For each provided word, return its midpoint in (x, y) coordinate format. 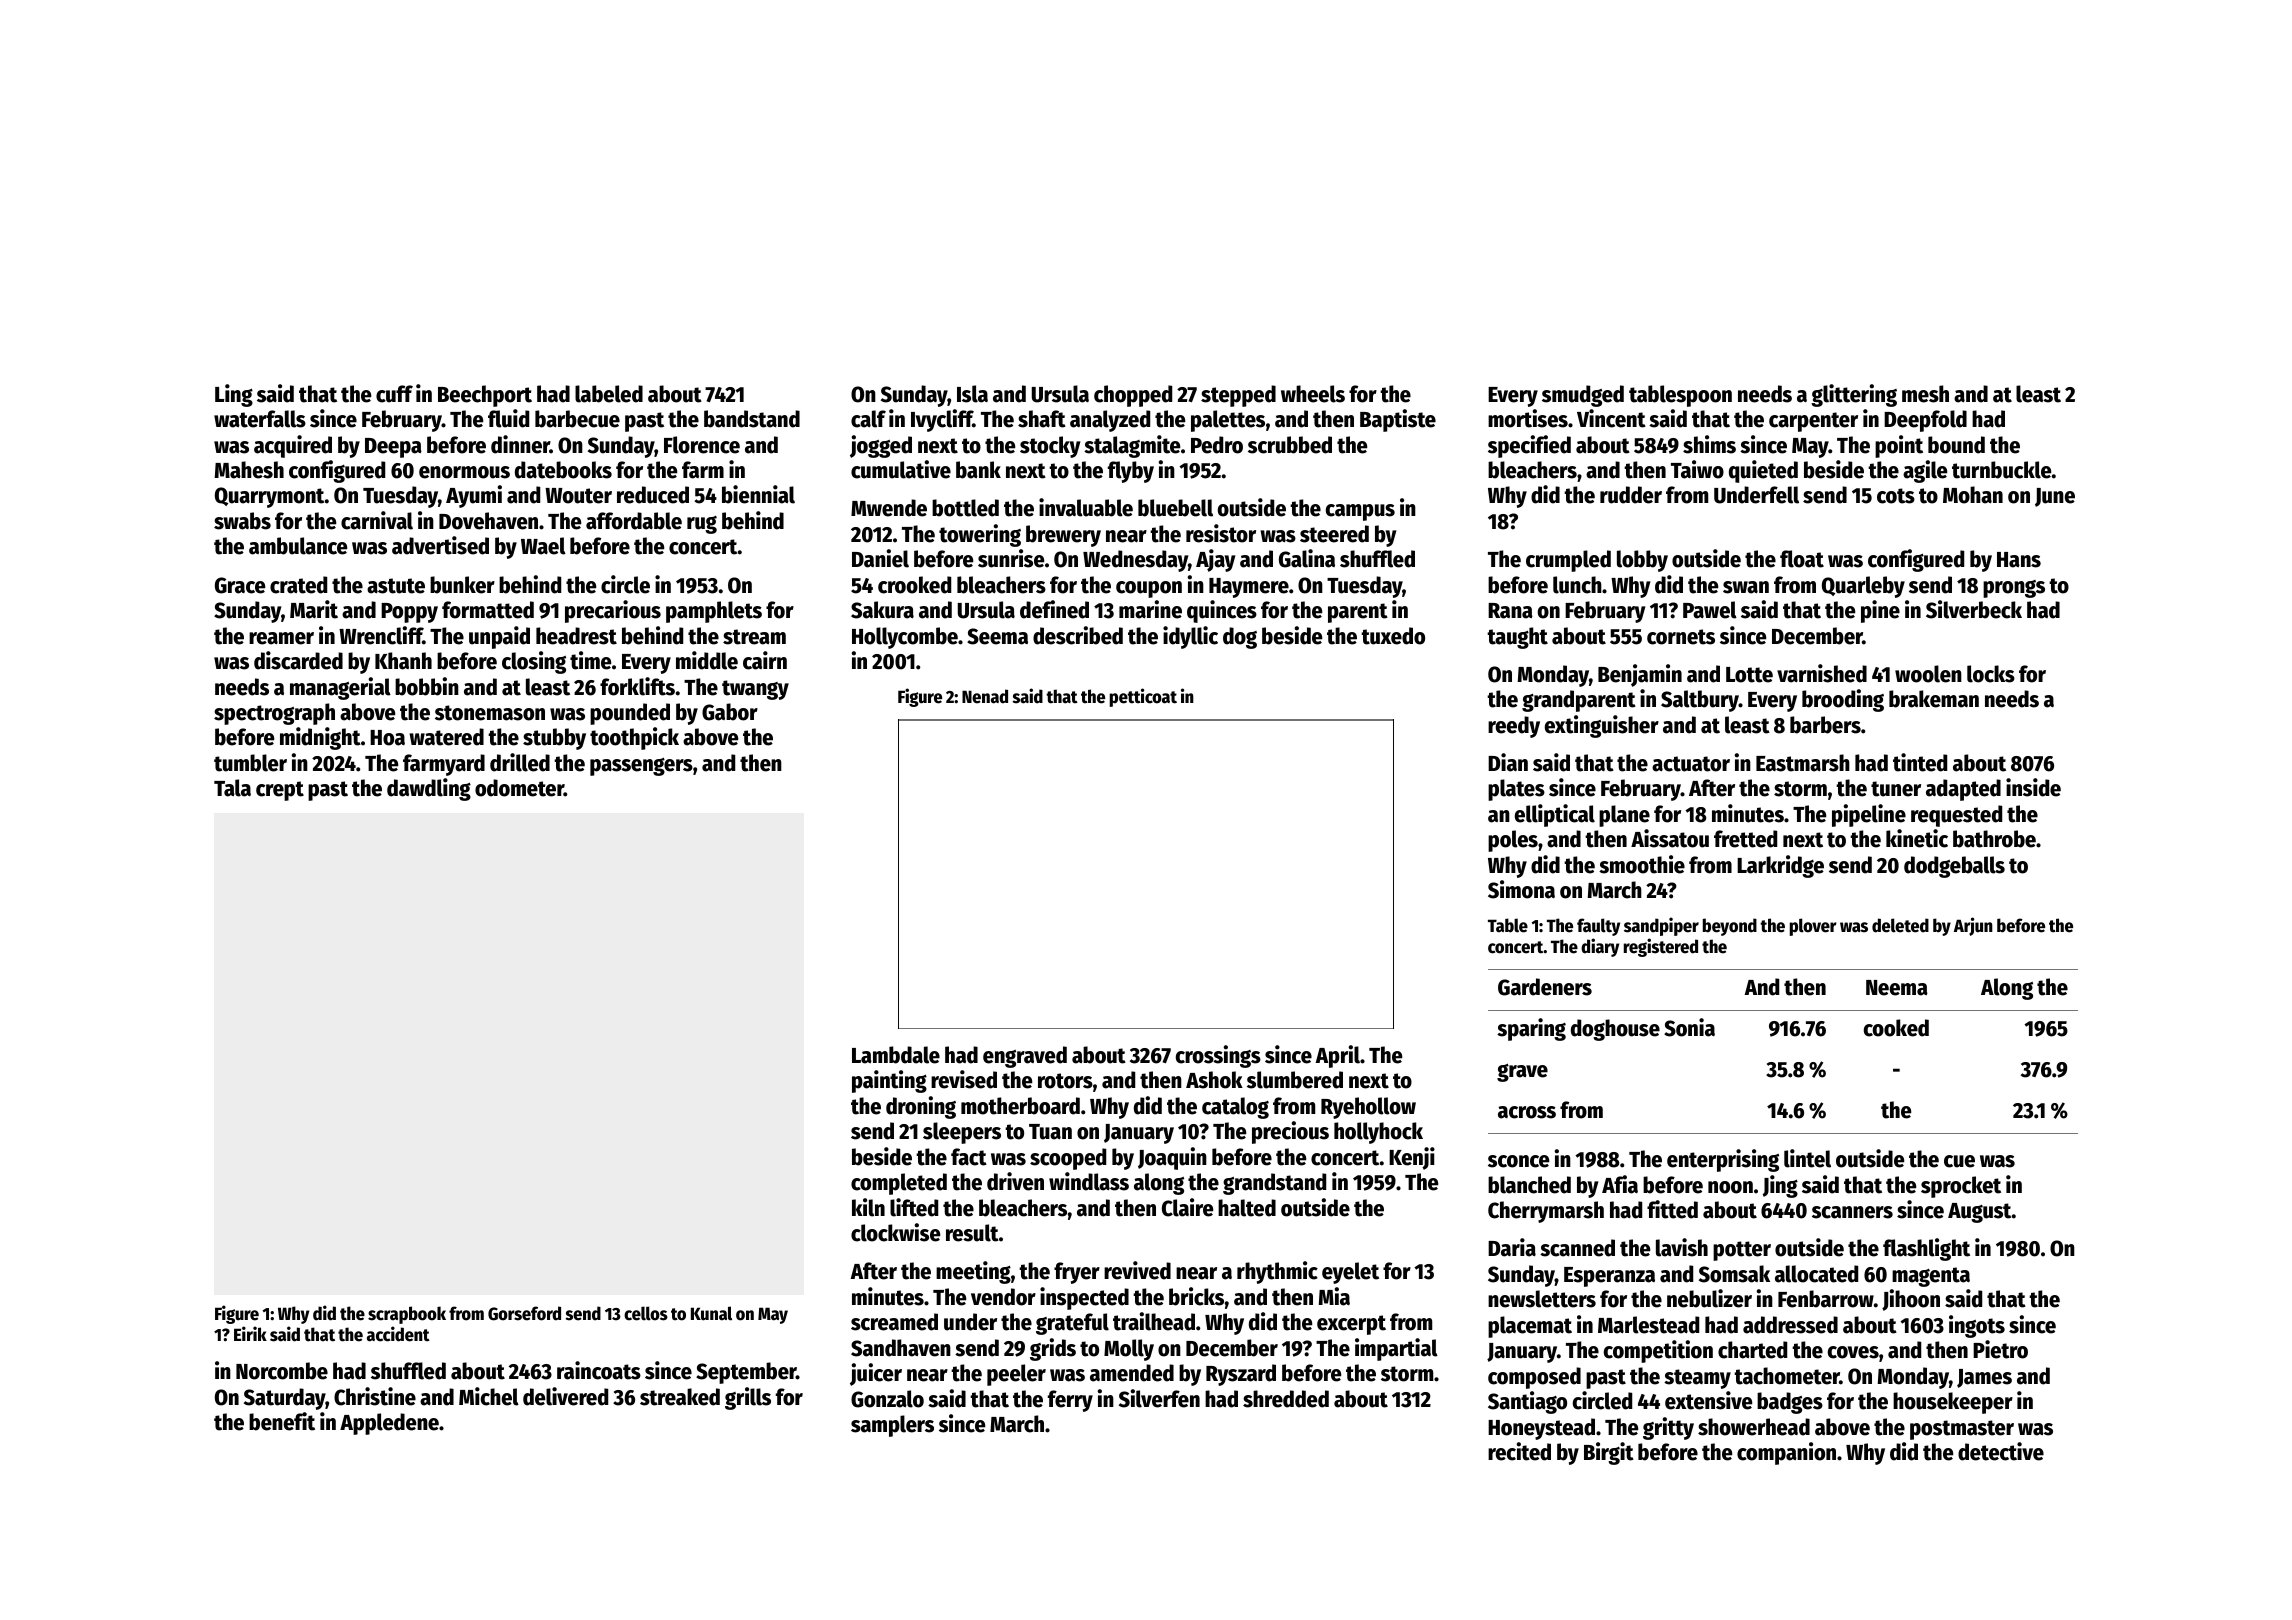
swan (1746, 587)
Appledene (389, 1424)
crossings (1218, 1056)
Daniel (880, 558)
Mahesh (249, 470)
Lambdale (896, 1055)
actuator (1691, 764)
